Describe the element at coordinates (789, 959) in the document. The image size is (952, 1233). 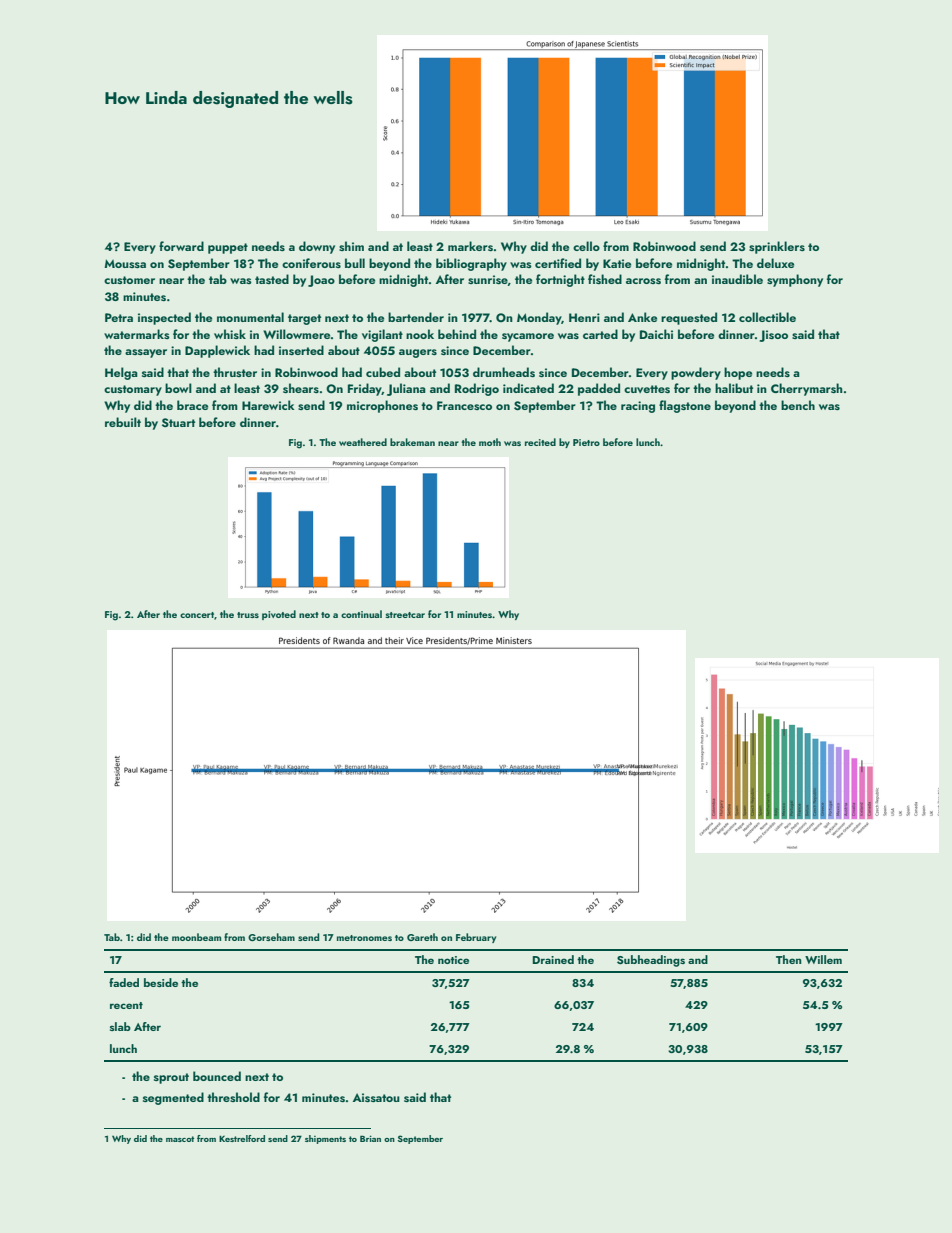
I see `Then` at that location.
